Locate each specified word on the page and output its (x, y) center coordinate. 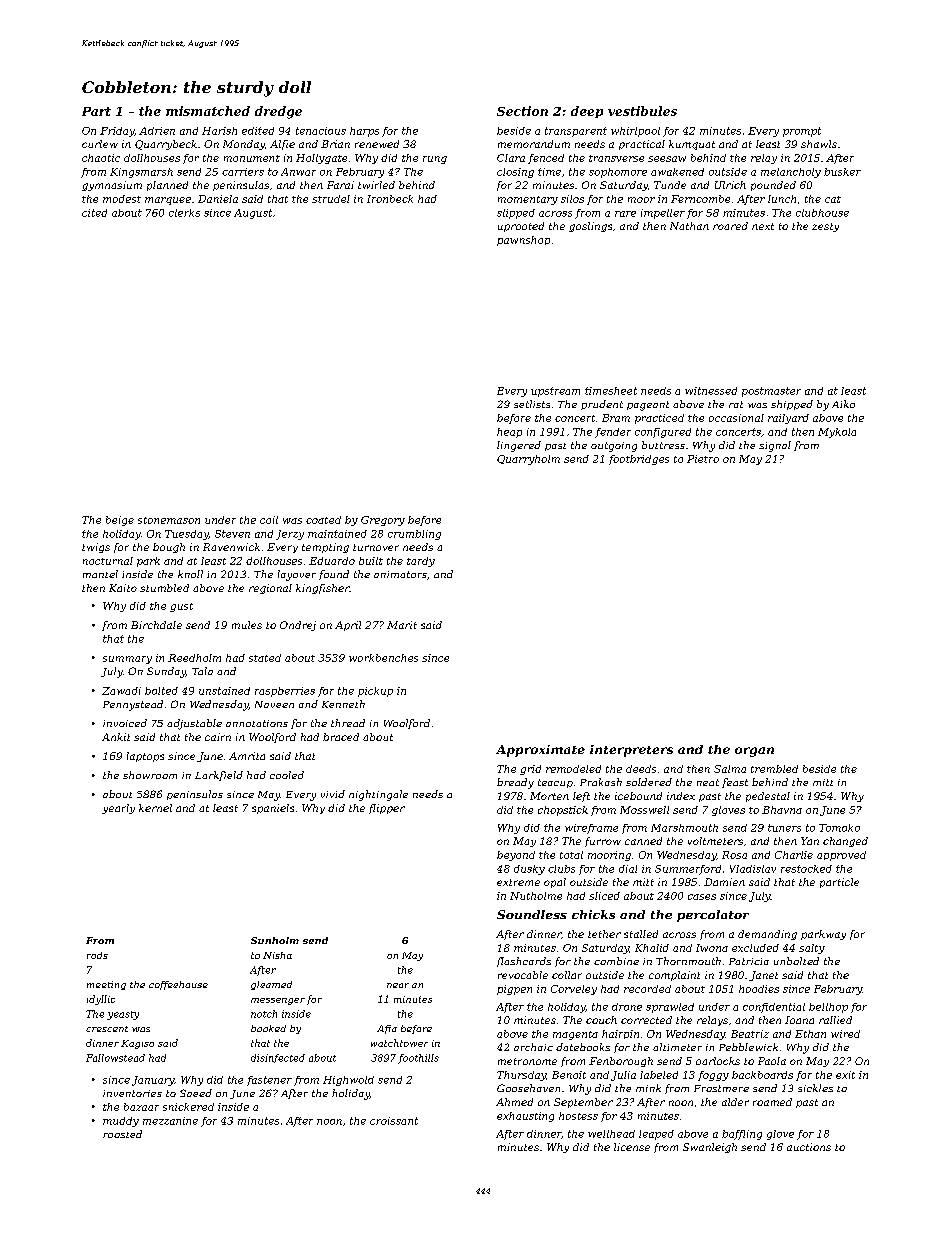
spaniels (273, 809)
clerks (184, 213)
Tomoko (839, 828)
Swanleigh (710, 1148)
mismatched (208, 111)
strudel (331, 199)
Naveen (274, 704)
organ (754, 752)
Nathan (689, 226)
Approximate (540, 751)
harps (364, 132)
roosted (122, 1134)
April (348, 626)
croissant (394, 1121)
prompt (802, 132)
